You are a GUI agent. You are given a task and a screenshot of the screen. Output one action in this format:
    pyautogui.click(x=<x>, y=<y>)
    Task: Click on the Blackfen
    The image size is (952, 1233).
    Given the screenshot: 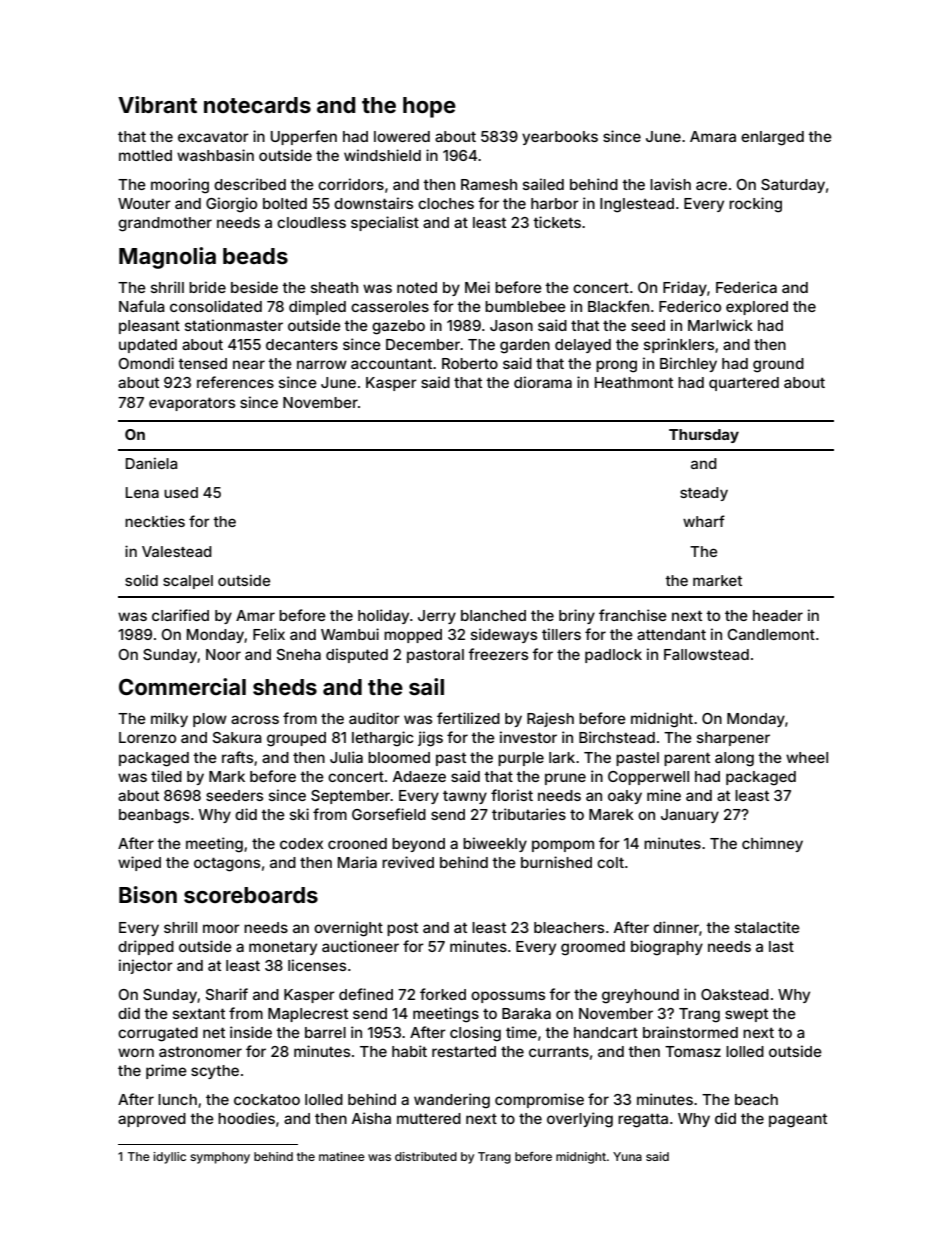 What is the action you would take?
    pyautogui.click(x=618, y=306)
